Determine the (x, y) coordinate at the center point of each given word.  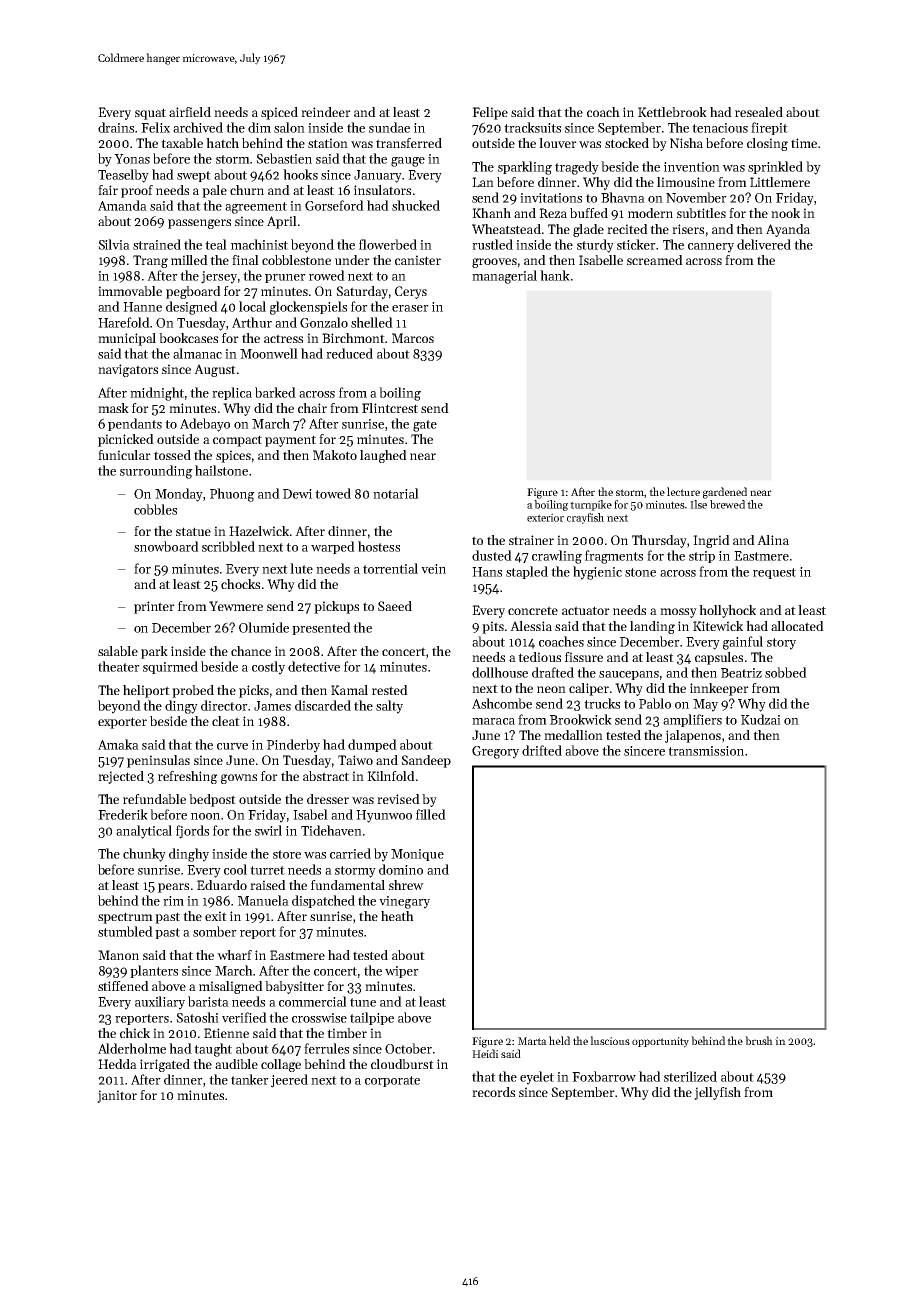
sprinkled (775, 167)
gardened (725, 493)
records (493, 1092)
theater (119, 666)
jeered (289, 1081)
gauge (408, 162)
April (282, 222)
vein (433, 569)
